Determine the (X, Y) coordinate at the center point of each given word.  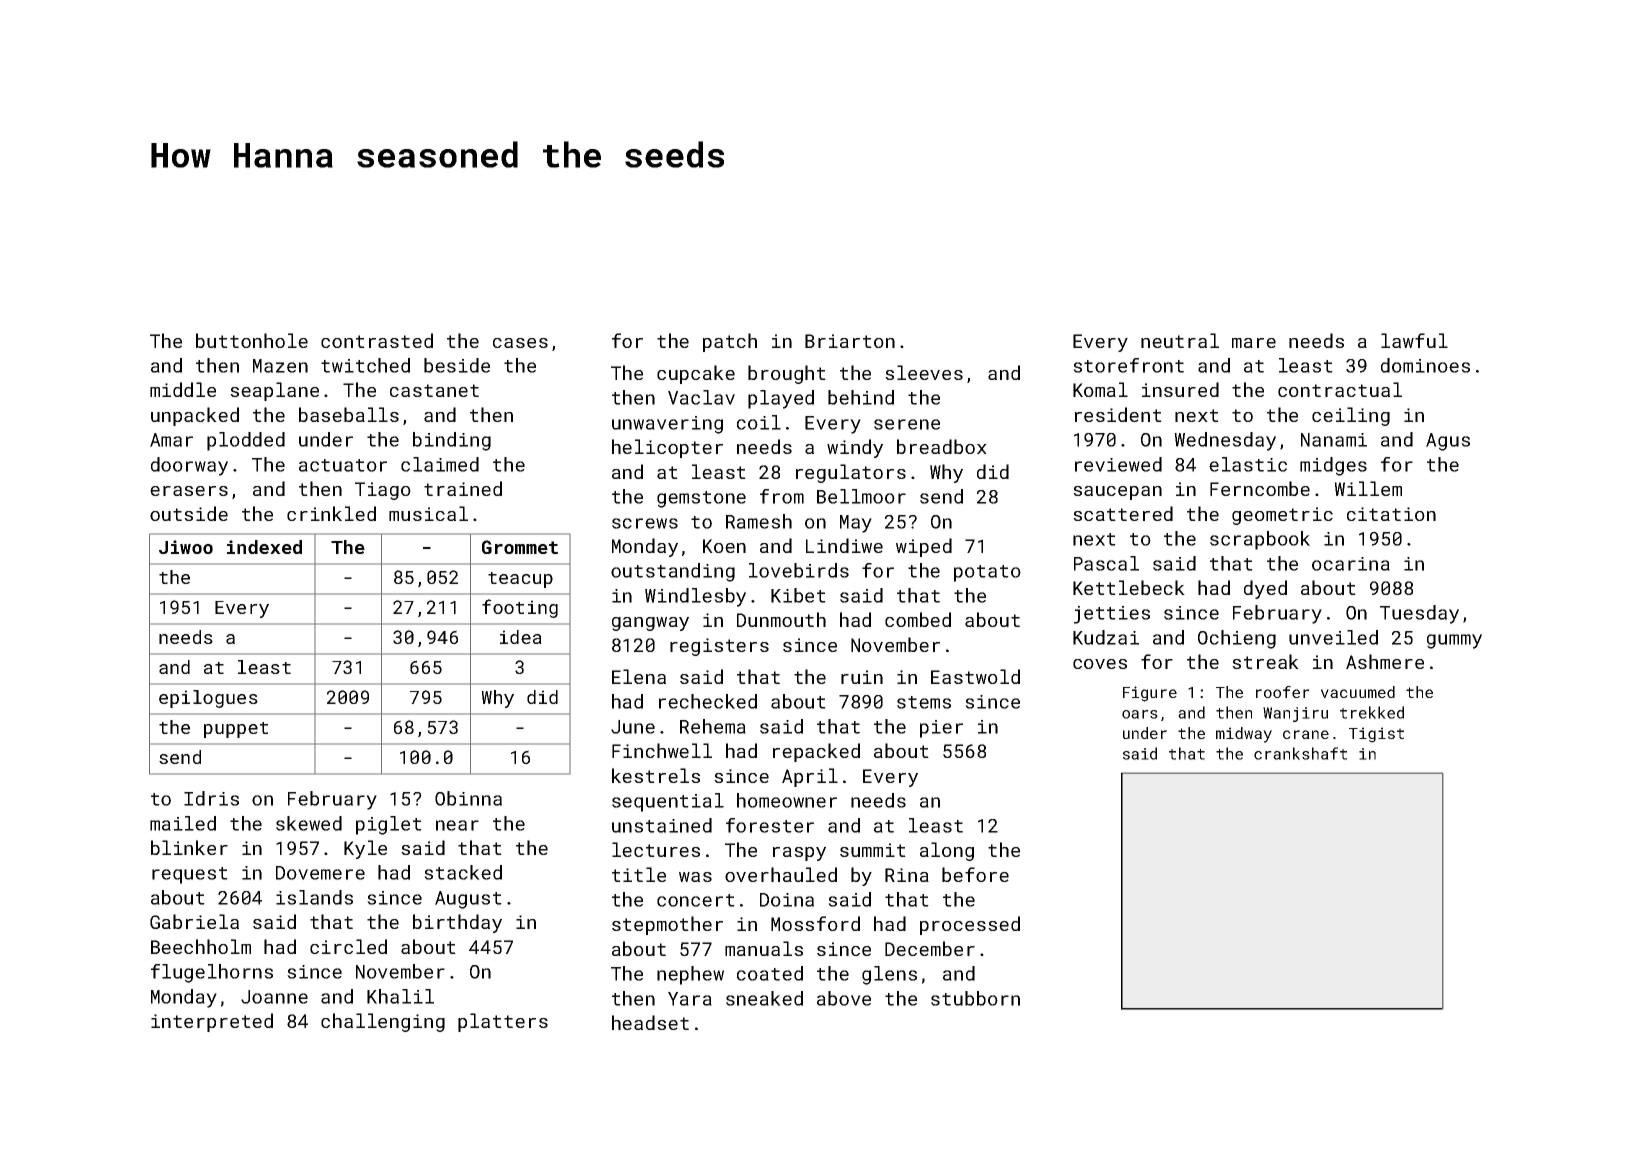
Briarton (850, 341)
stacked (463, 872)
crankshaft (1300, 753)
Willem (1368, 488)
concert (696, 900)
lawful (1414, 340)
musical (428, 513)
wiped (924, 547)
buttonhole (252, 340)
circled (348, 946)
